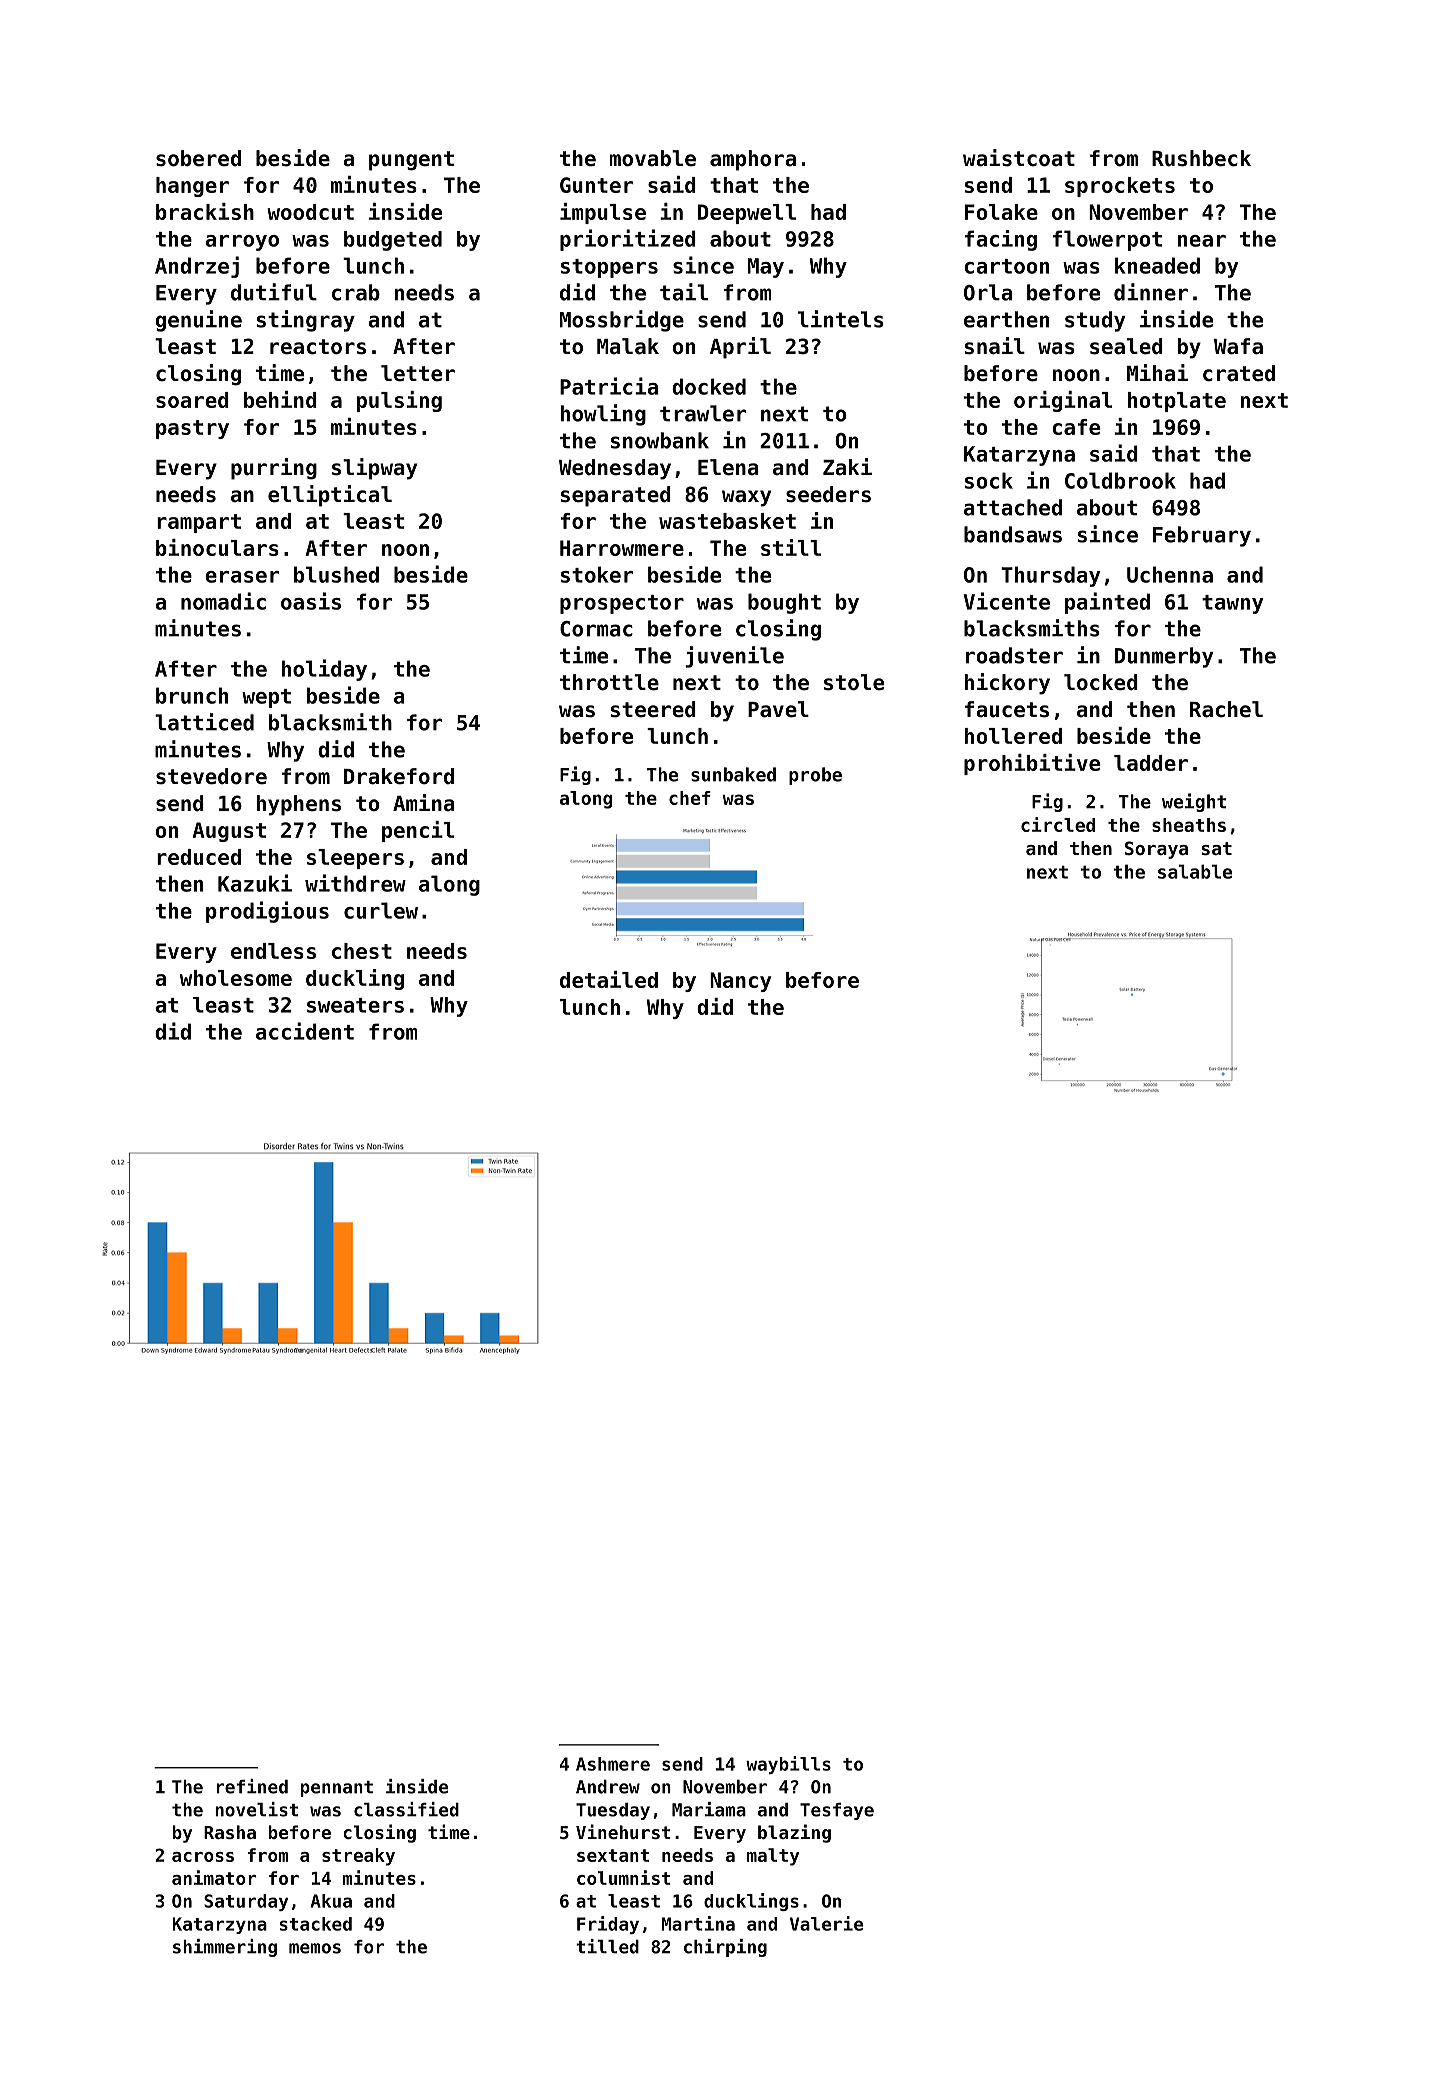 The width and height of the image is (1450, 2100). I want to click on chirping, so click(725, 1948).
